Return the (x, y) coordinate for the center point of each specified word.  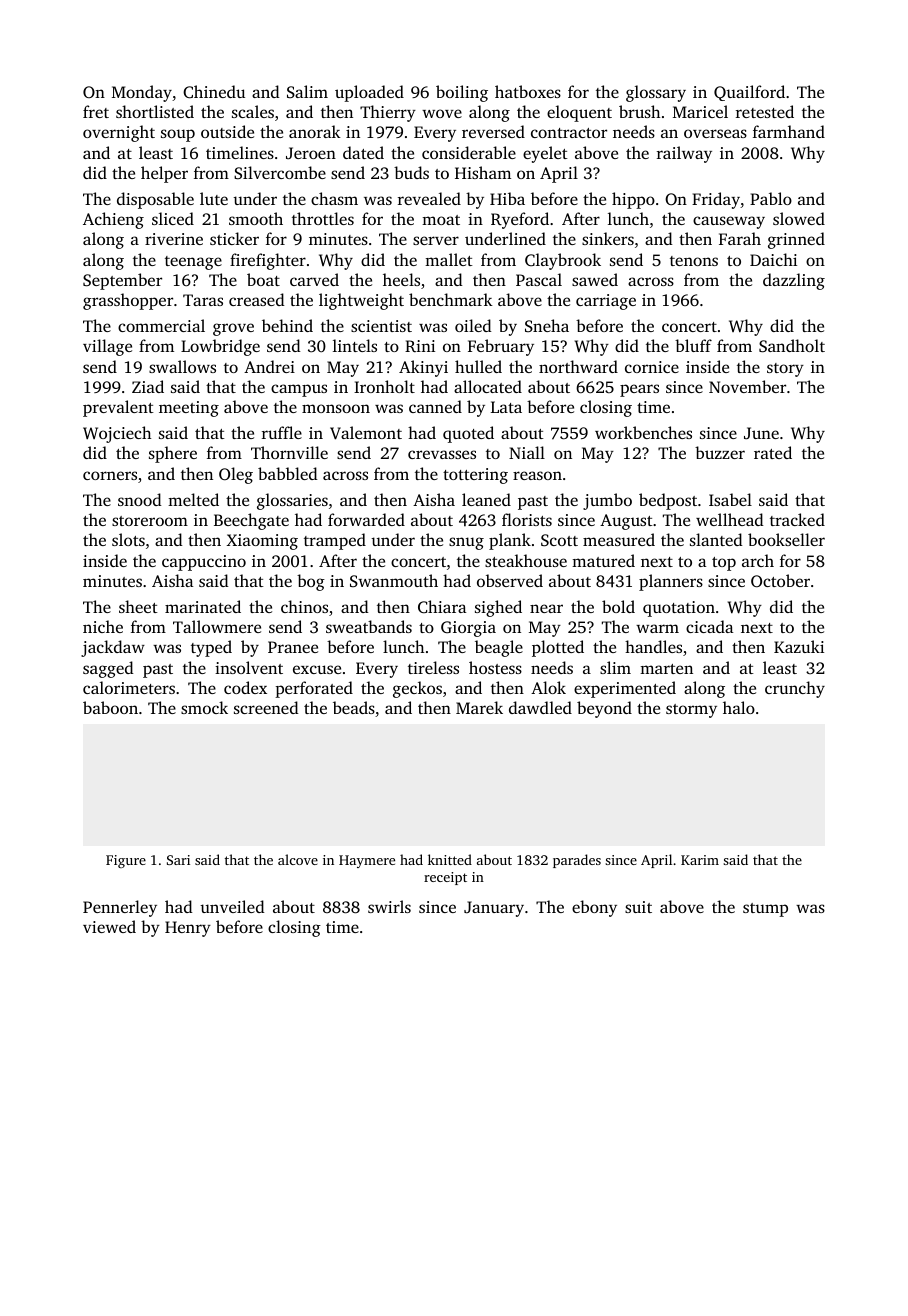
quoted (468, 434)
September (122, 281)
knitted (450, 859)
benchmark (451, 299)
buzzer (720, 452)
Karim (700, 860)
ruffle (282, 432)
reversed (493, 131)
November (747, 386)
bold (618, 606)
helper (164, 174)
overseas (715, 133)
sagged (108, 669)
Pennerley (120, 908)
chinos (304, 606)
